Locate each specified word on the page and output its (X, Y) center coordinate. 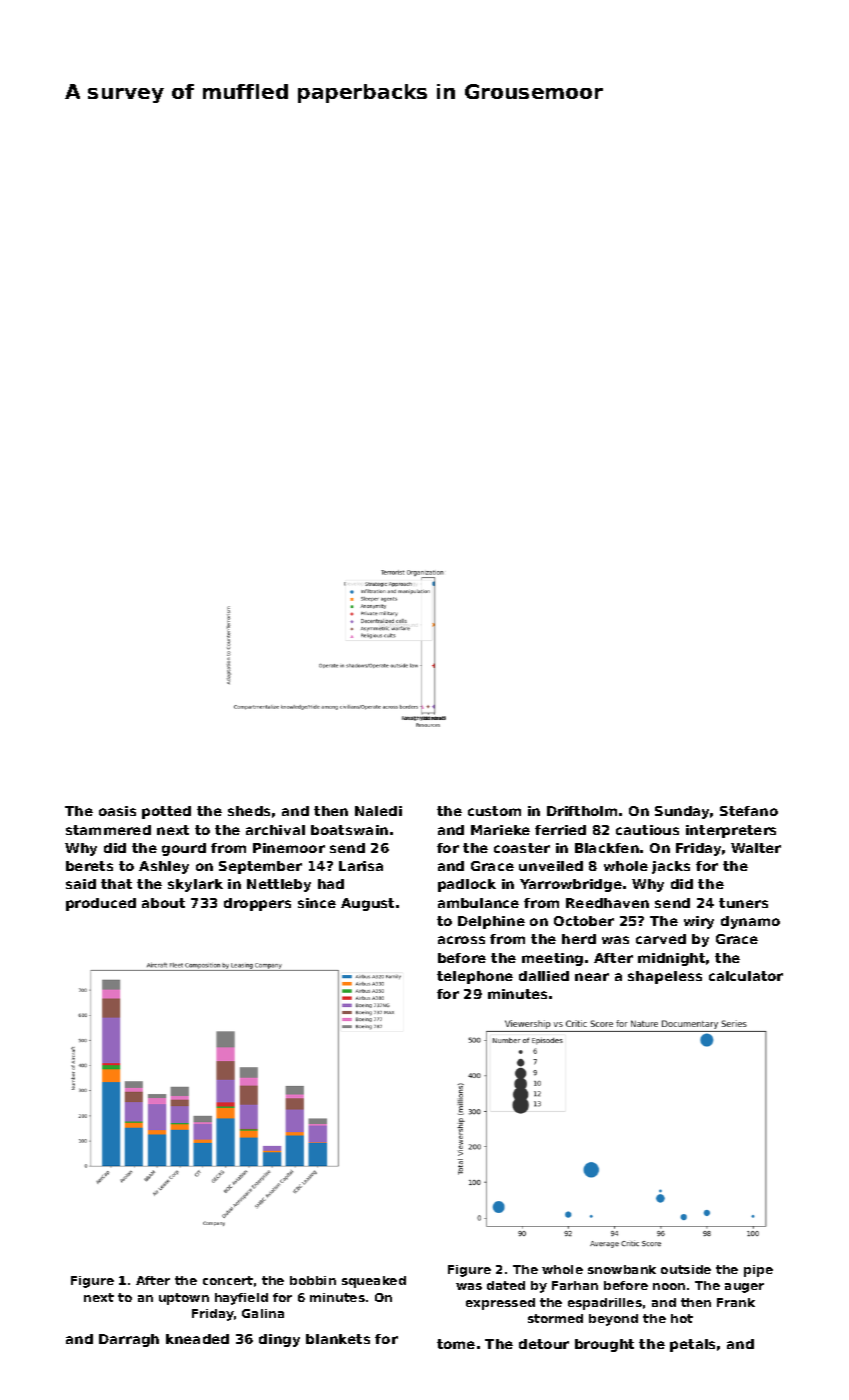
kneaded (197, 1339)
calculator (746, 976)
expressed (500, 1304)
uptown (184, 1299)
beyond (613, 1320)
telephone (475, 977)
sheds (249, 811)
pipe (758, 1271)
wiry (699, 922)
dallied (544, 976)
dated (506, 1285)
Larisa (361, 866)
